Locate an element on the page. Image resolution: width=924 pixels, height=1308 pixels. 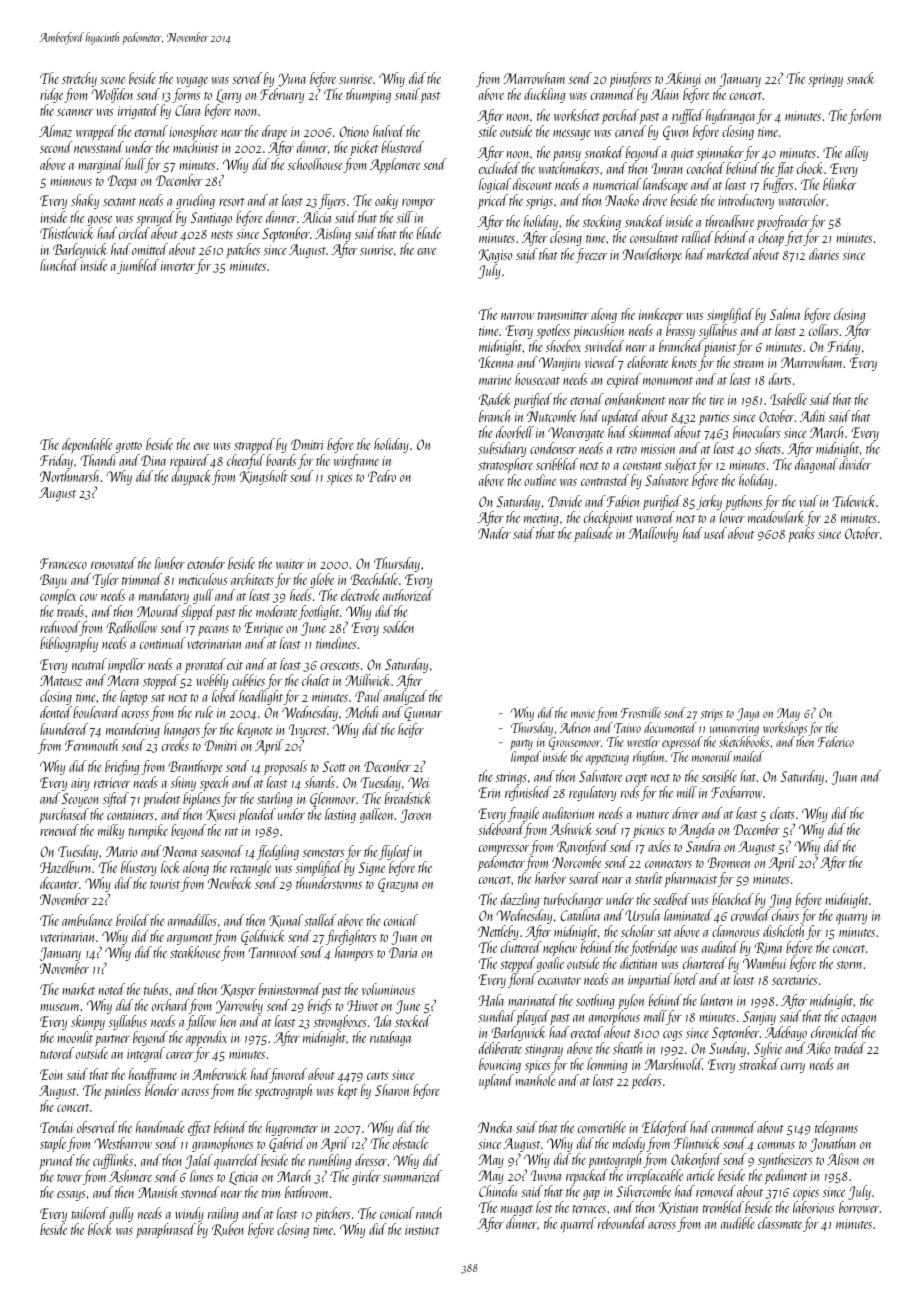
Wei is located at coordinates (418, 782).
